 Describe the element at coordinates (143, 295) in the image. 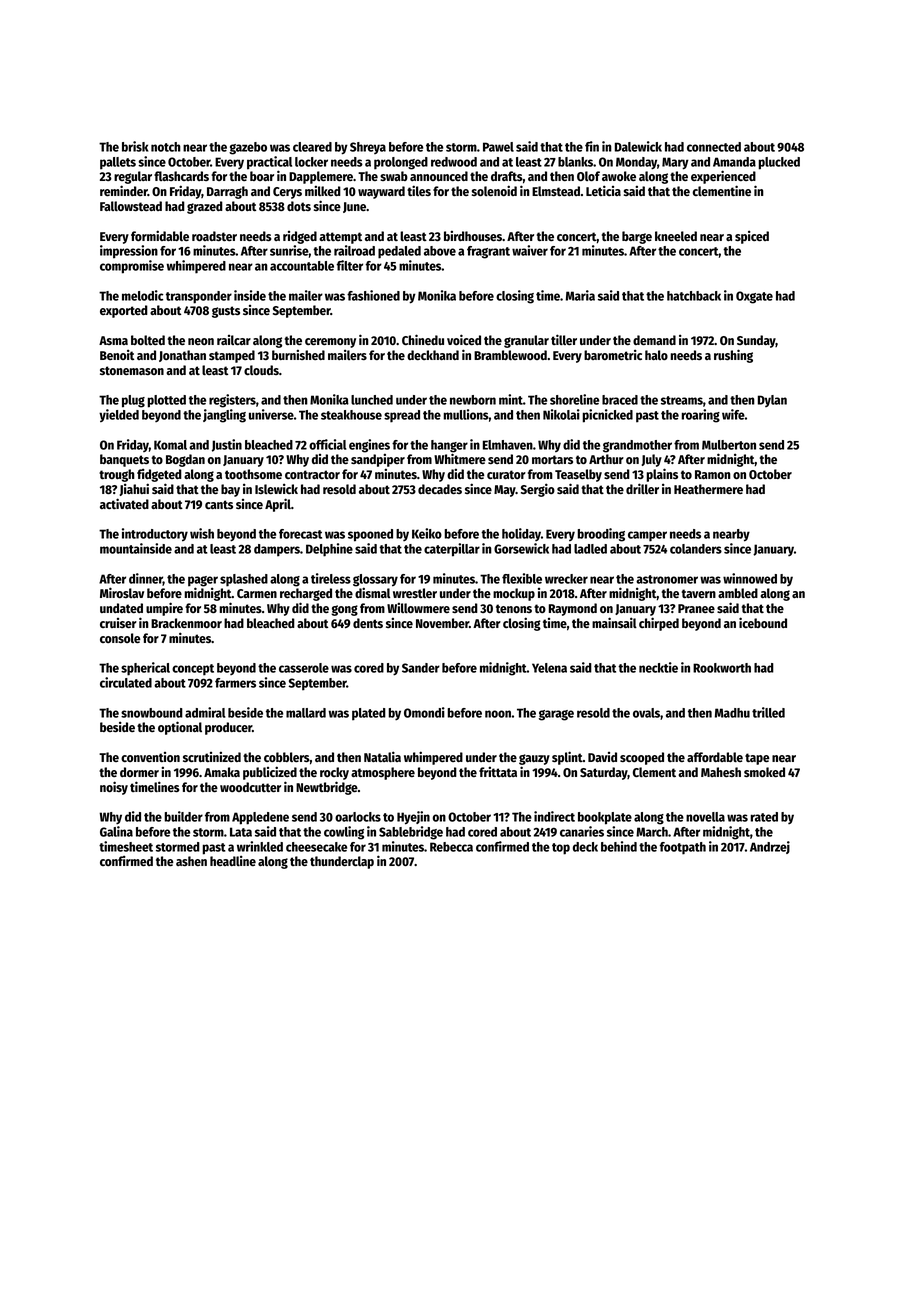

I see `melodic` at that location.
